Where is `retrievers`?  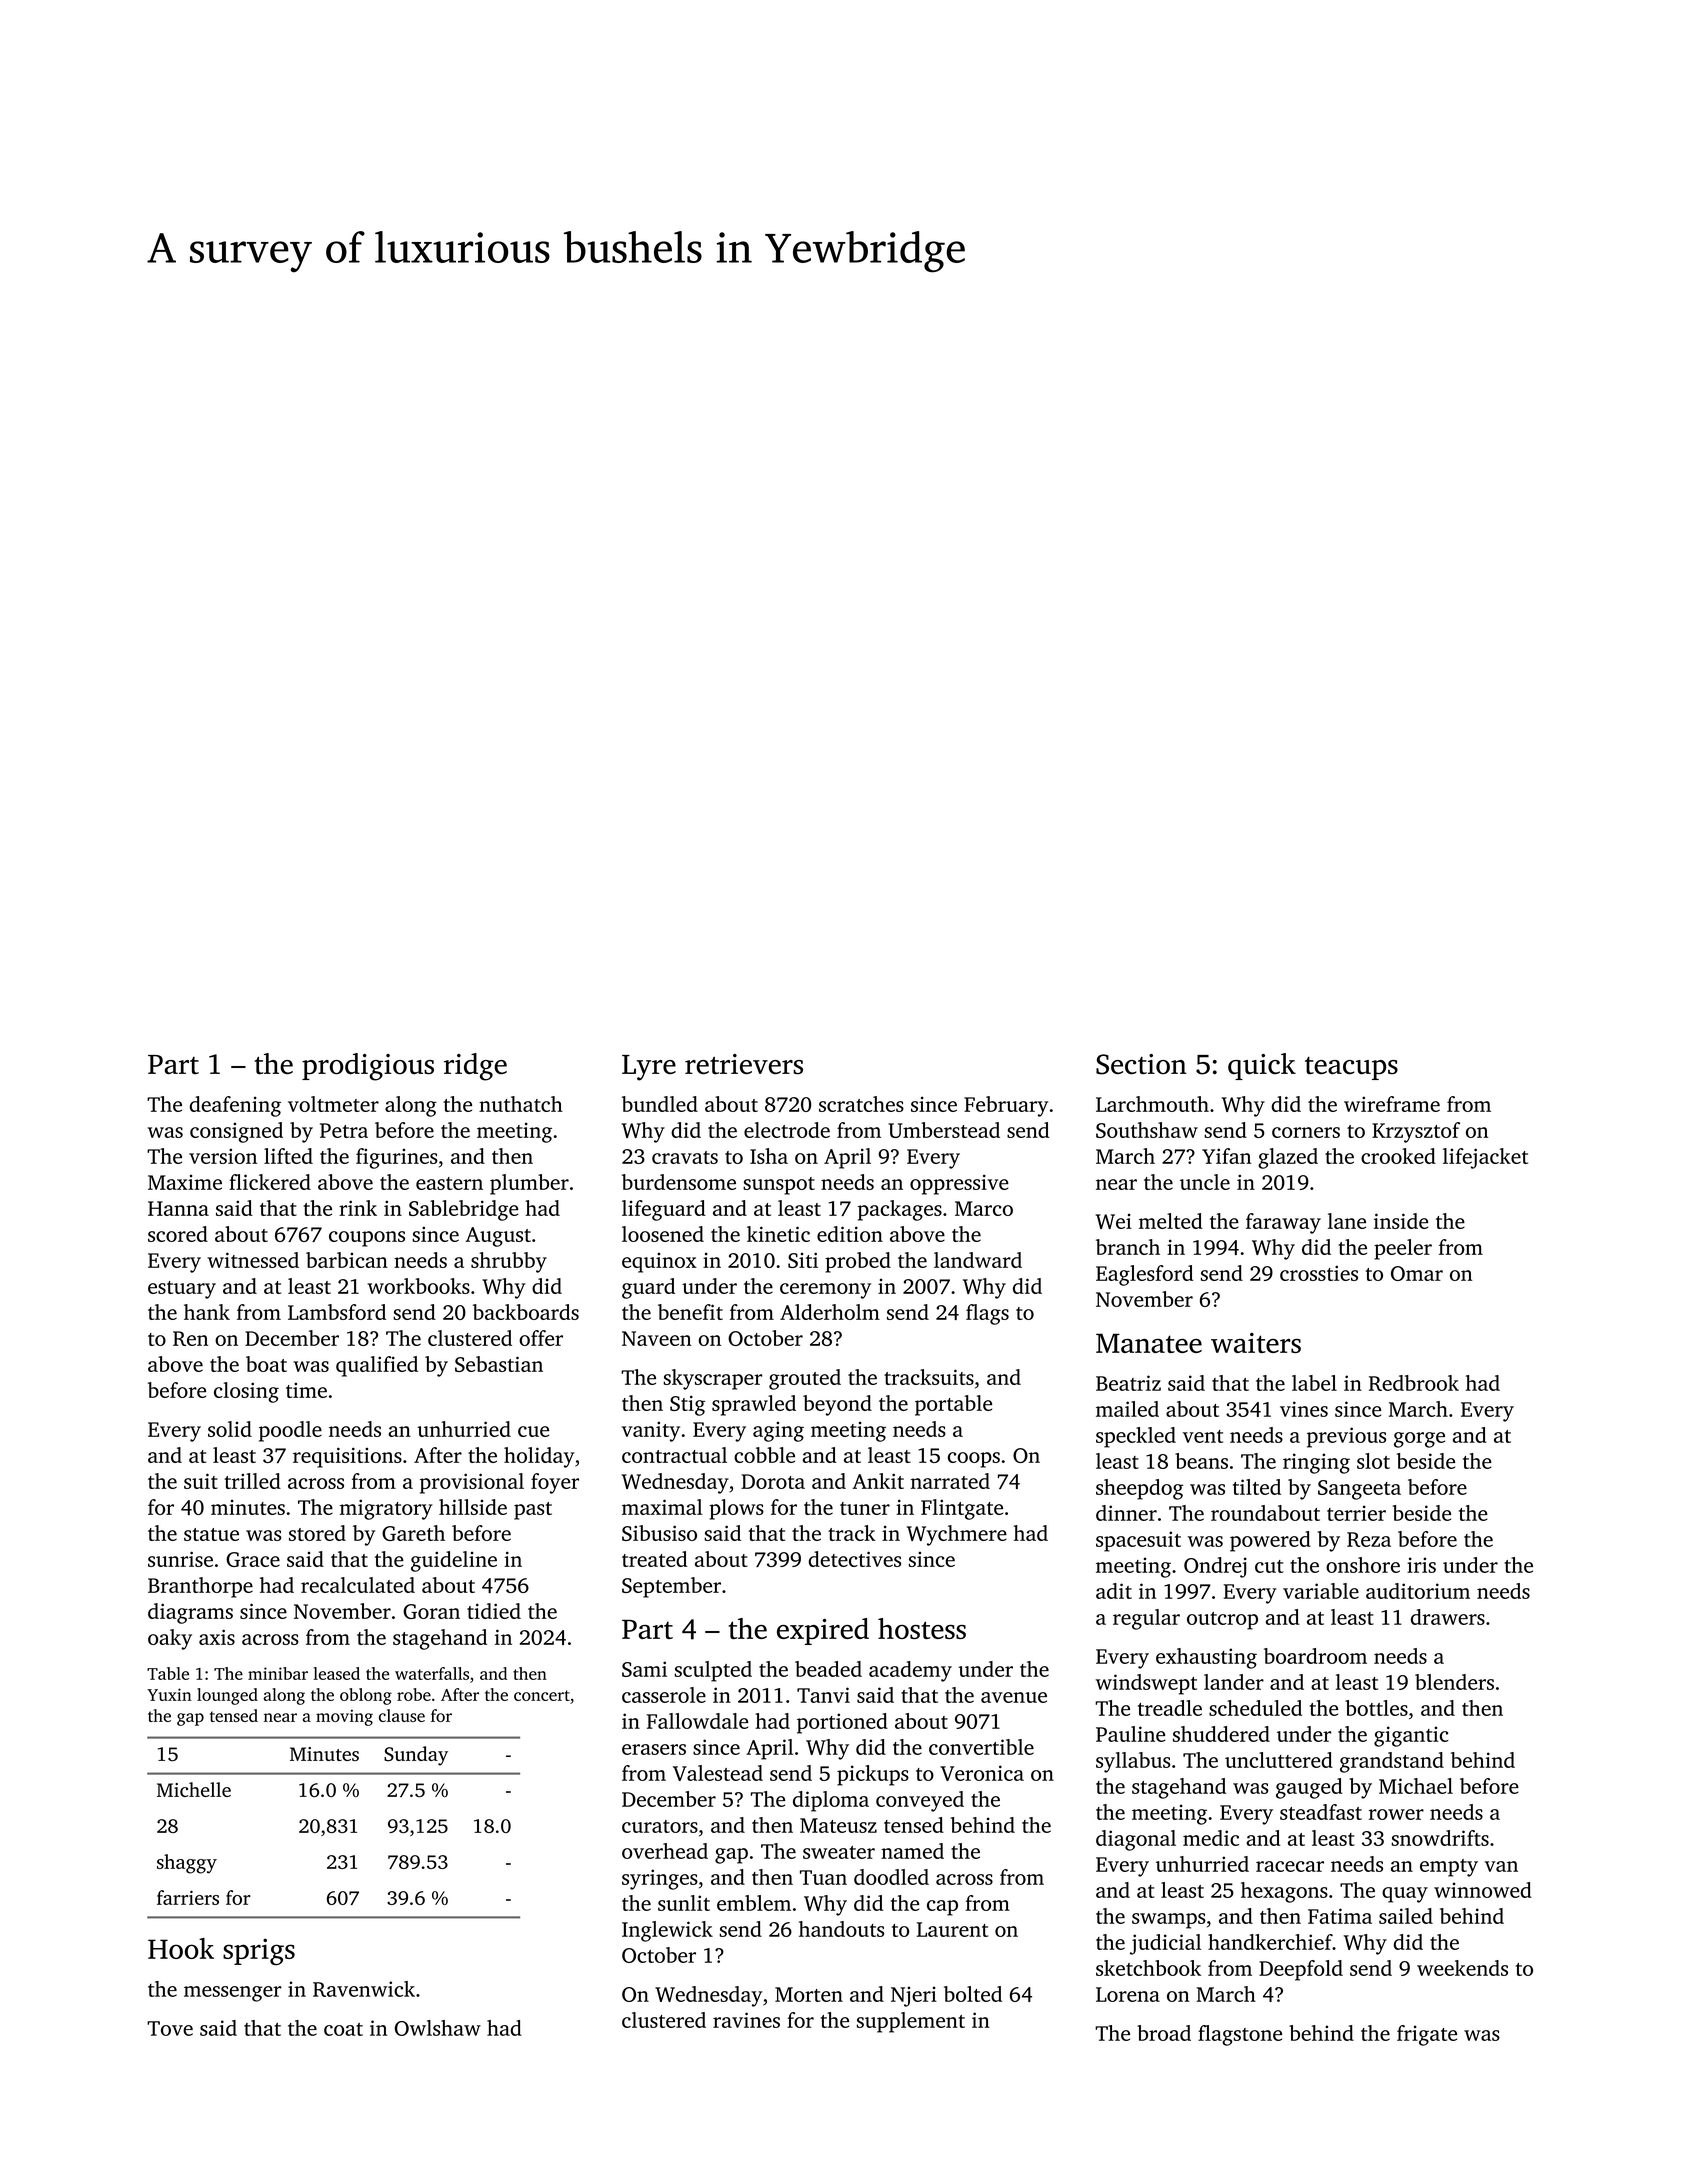
retrievers is located at coordinates (744, 1064).
